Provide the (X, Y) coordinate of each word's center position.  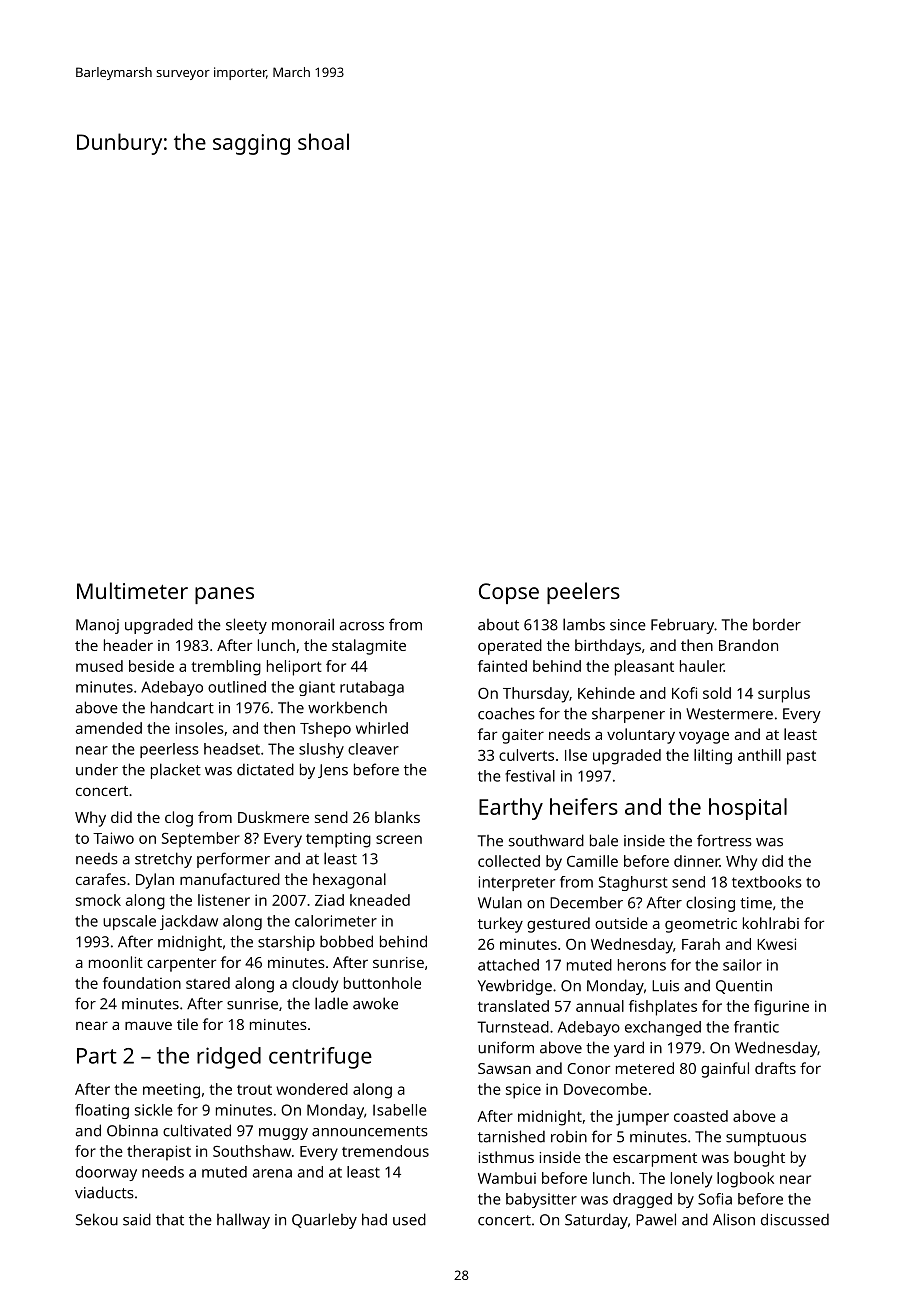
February (682, 626)
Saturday (596, 1221)
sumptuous (766, 1139)
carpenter (181, 965)
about (498, 625)
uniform (506, 1047)
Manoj (97, 626)
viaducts (104, 1192)
